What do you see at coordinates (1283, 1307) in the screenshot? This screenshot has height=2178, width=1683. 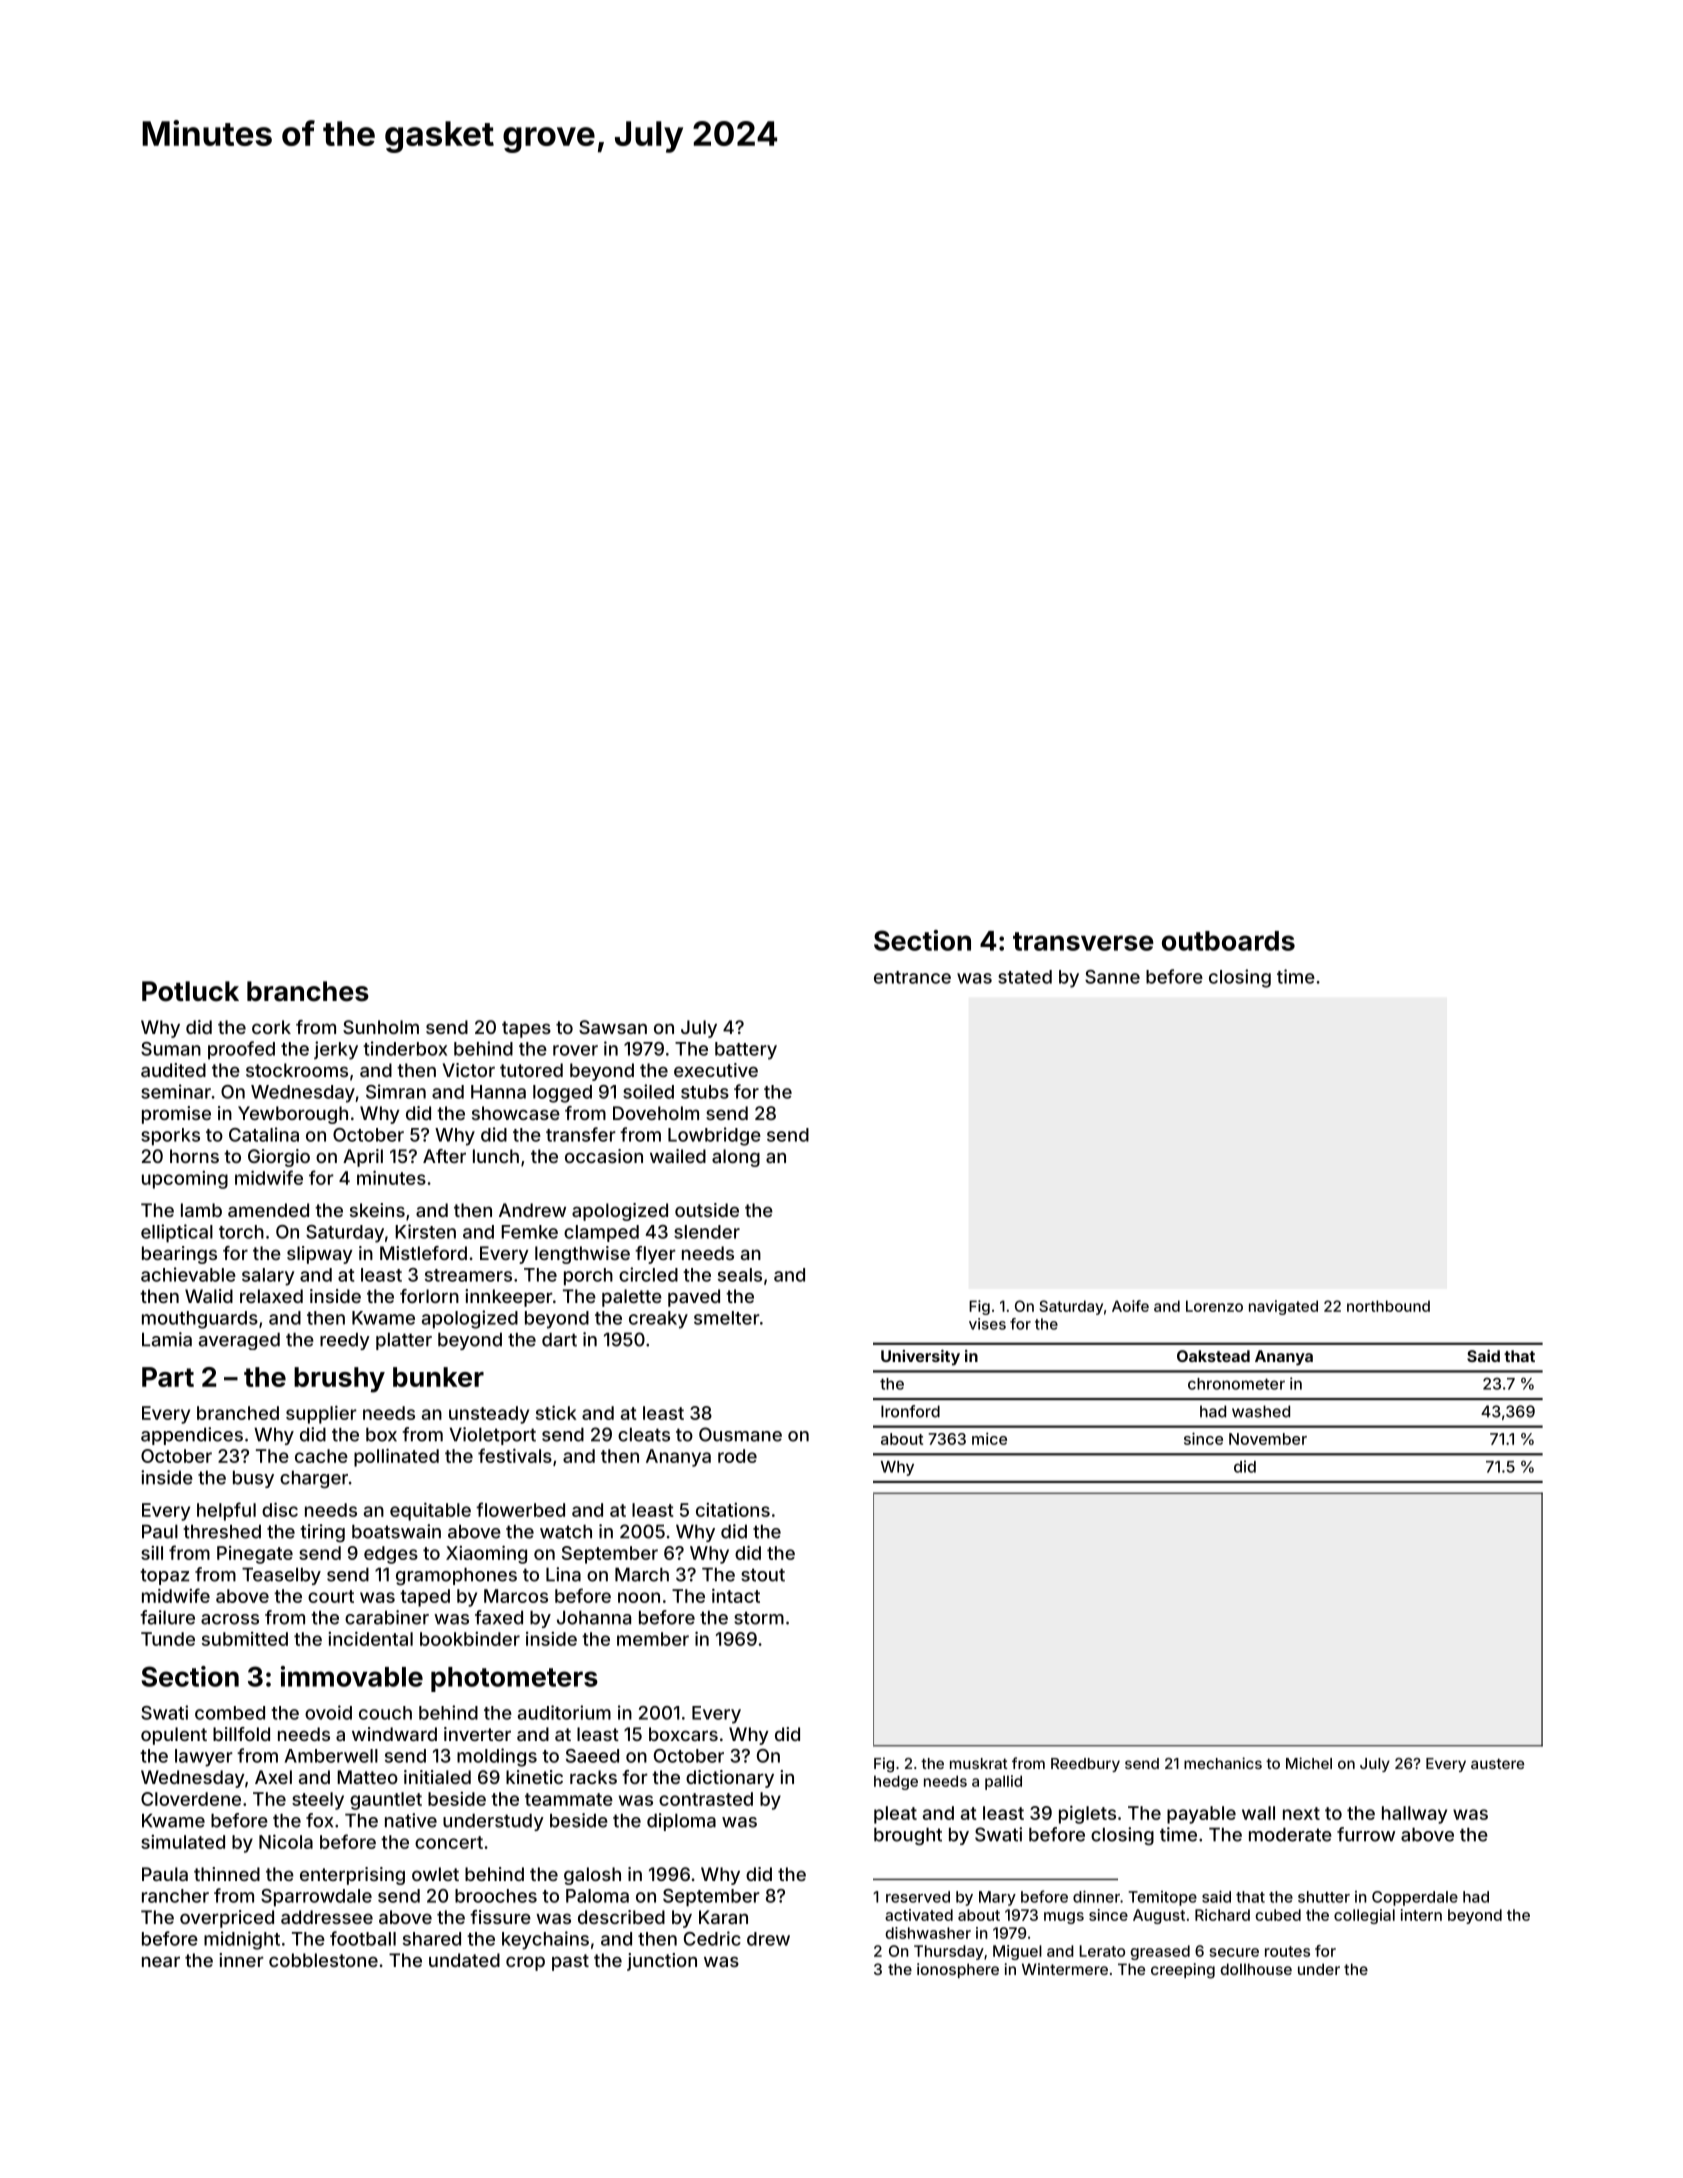 I see `navigated` at bounding box center [1283, 1307].
